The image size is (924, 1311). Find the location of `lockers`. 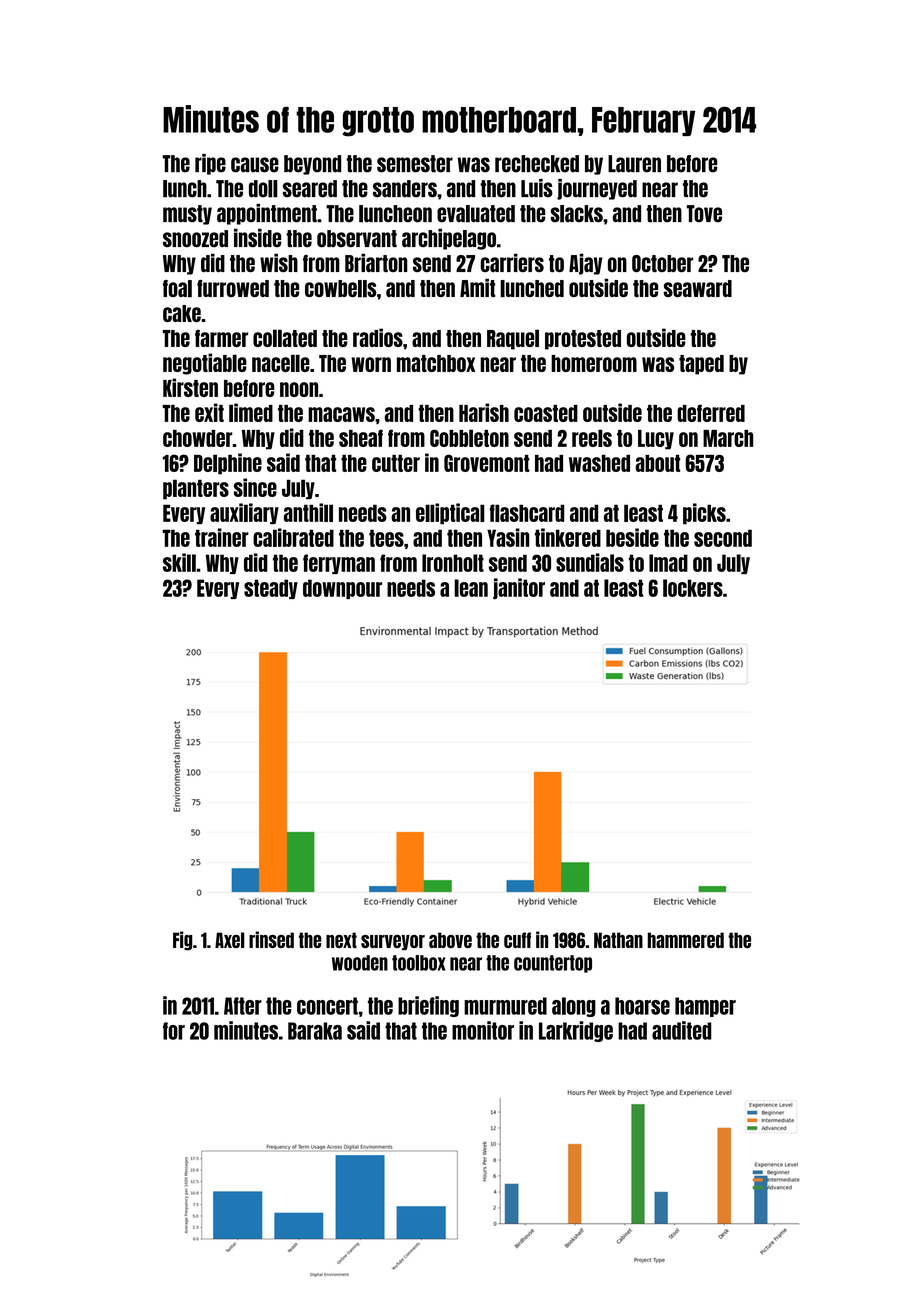

lockers is located at coordinates (693, 588).
